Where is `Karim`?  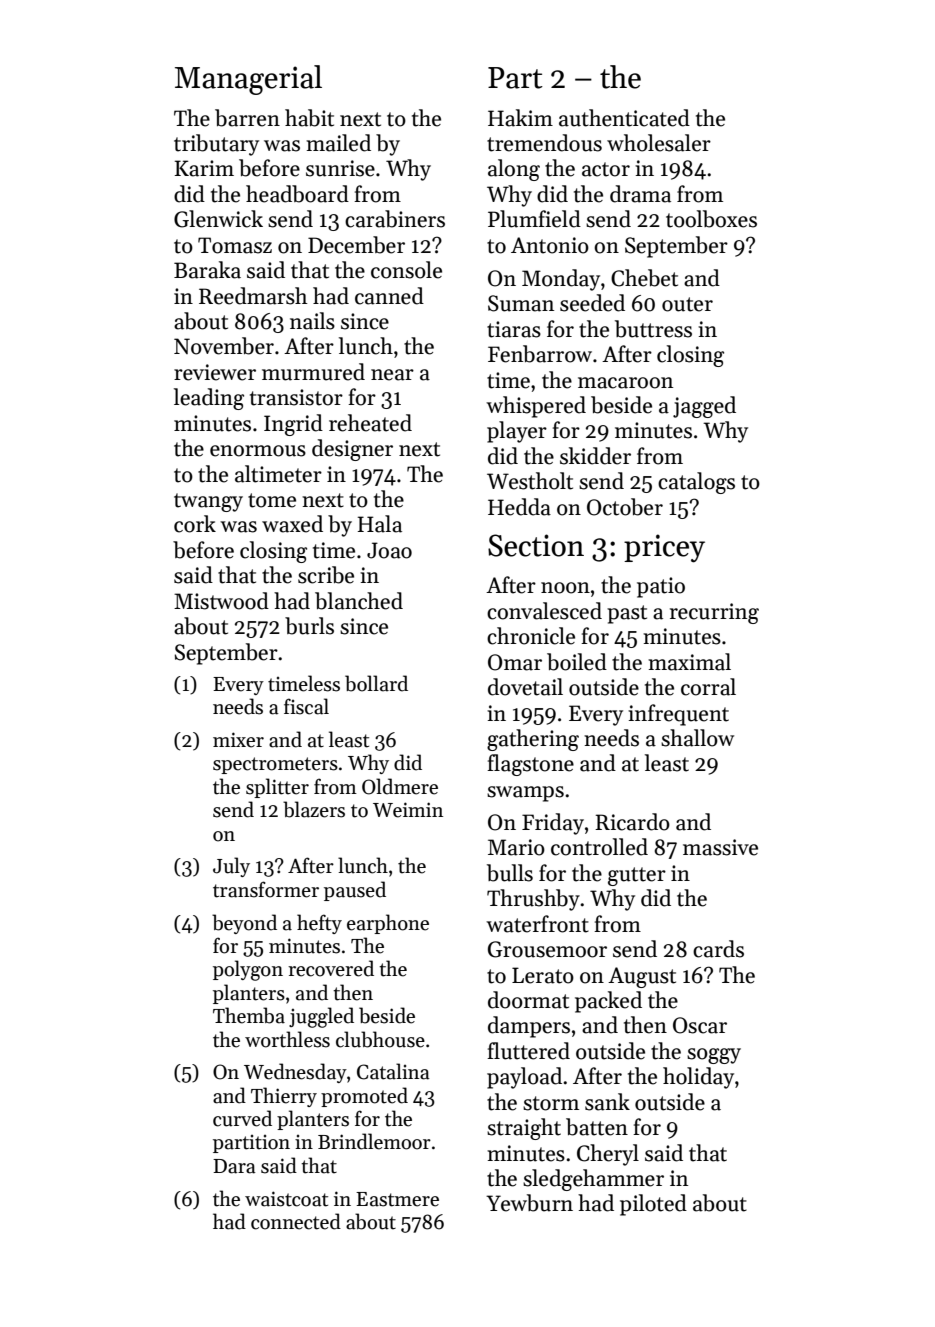
Karim is located at coordinates (204, 168).
